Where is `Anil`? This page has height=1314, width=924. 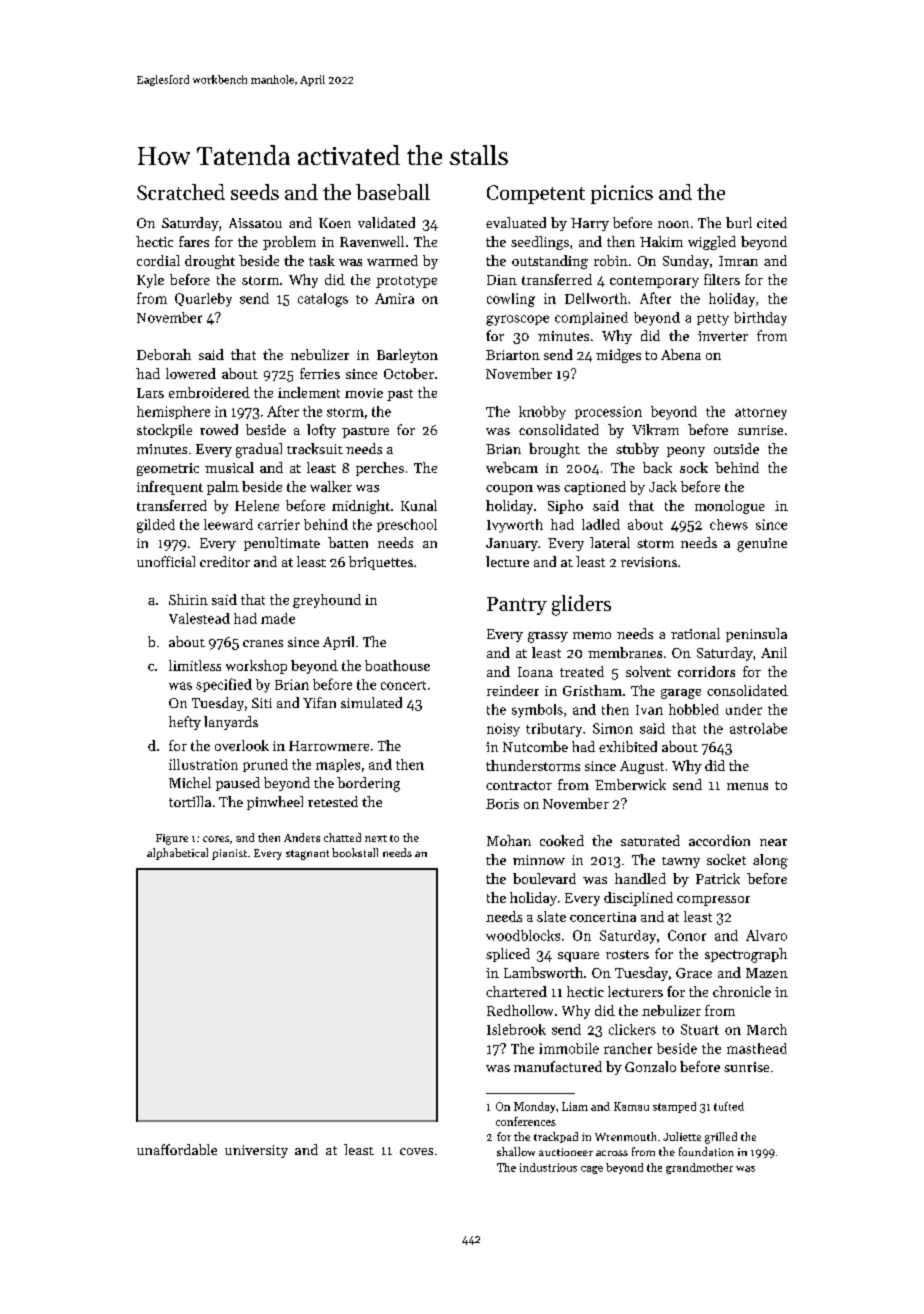 Anil is located at coordinates (774, 652).
